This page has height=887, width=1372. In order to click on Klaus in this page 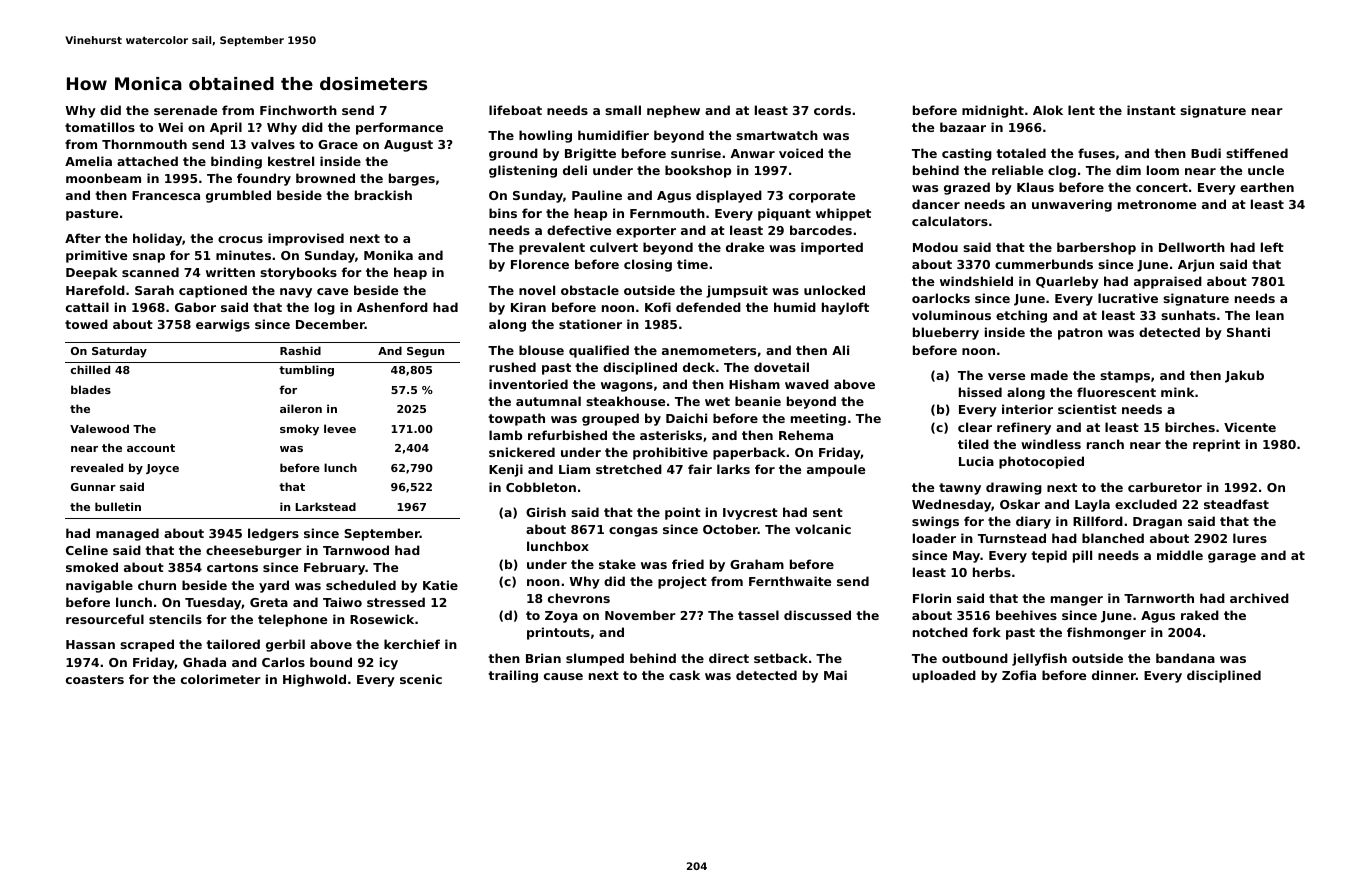, I will do `click(1035, 187)`.
